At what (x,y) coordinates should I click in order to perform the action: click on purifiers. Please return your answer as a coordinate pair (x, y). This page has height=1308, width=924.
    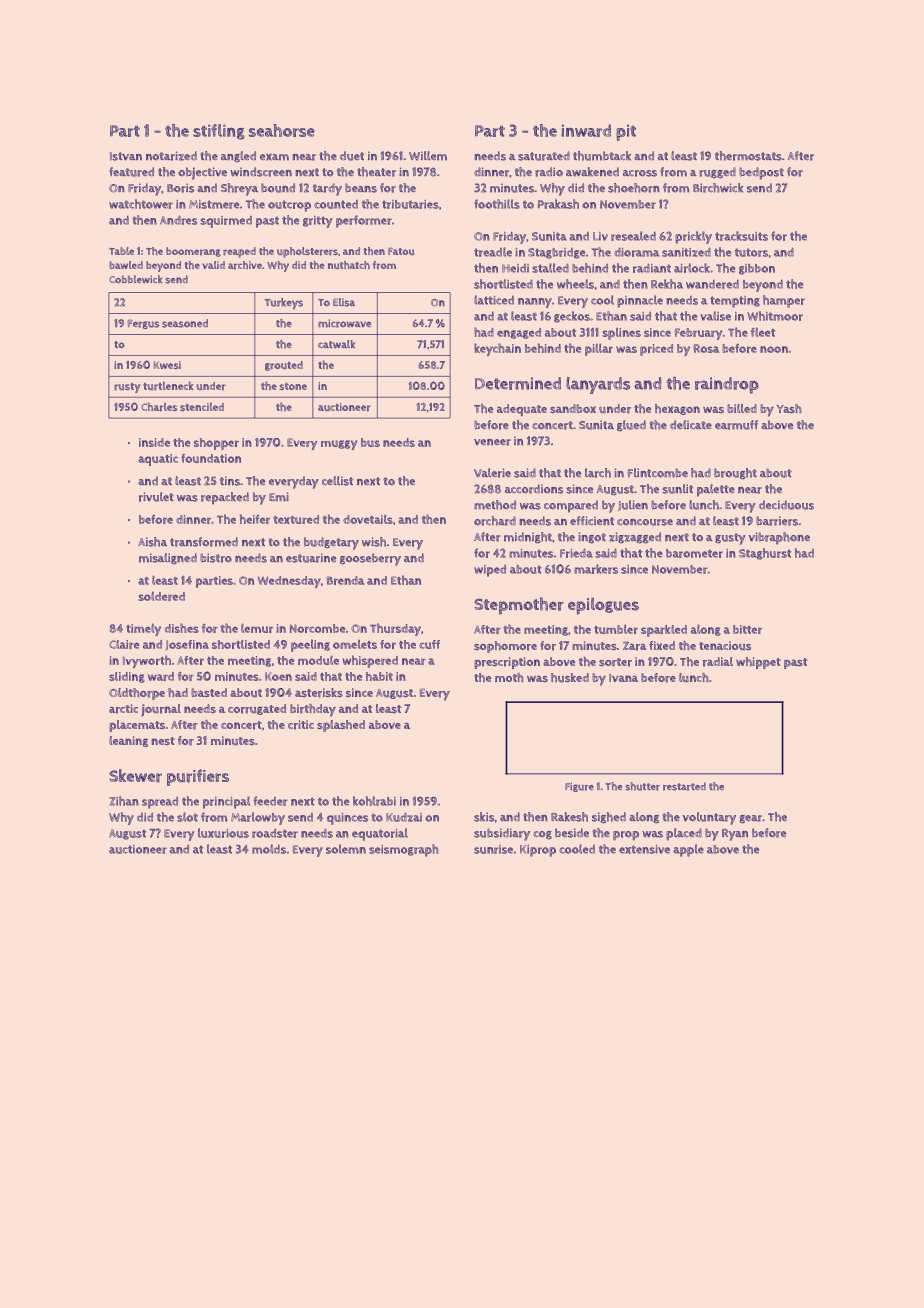
    Looking at the image, I should click on (198, 777).
